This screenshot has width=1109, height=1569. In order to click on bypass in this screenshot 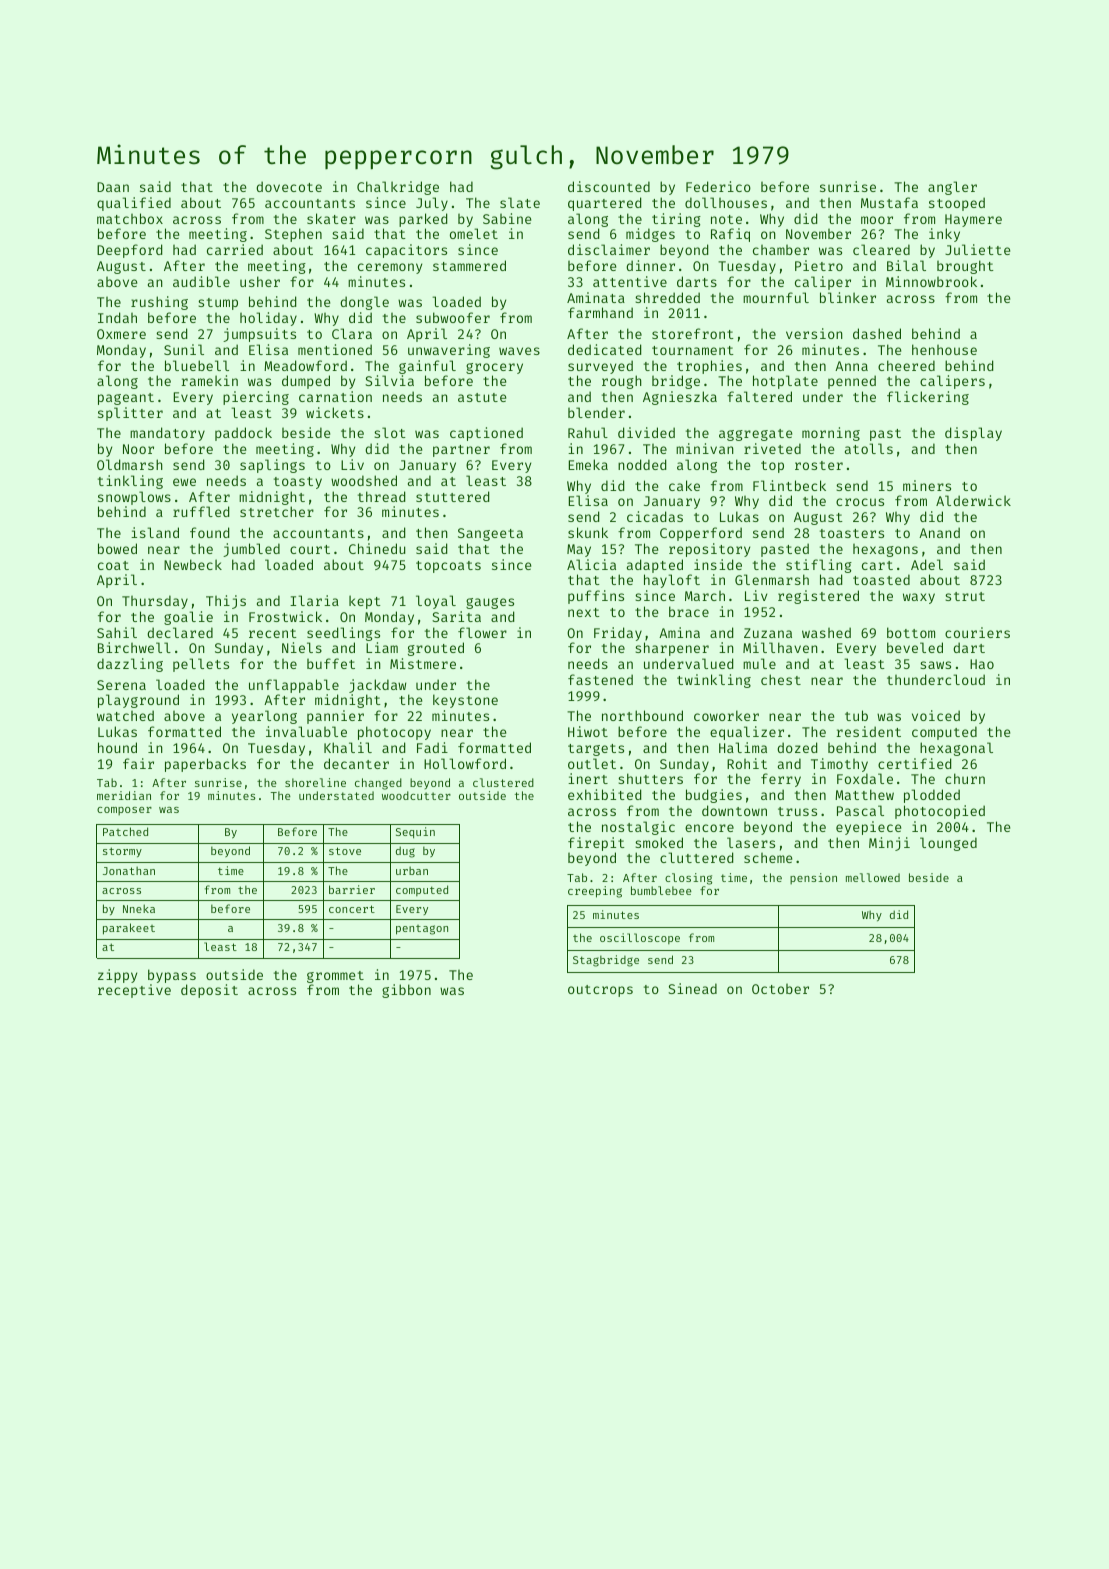, I will do `click(172, 976)`.
